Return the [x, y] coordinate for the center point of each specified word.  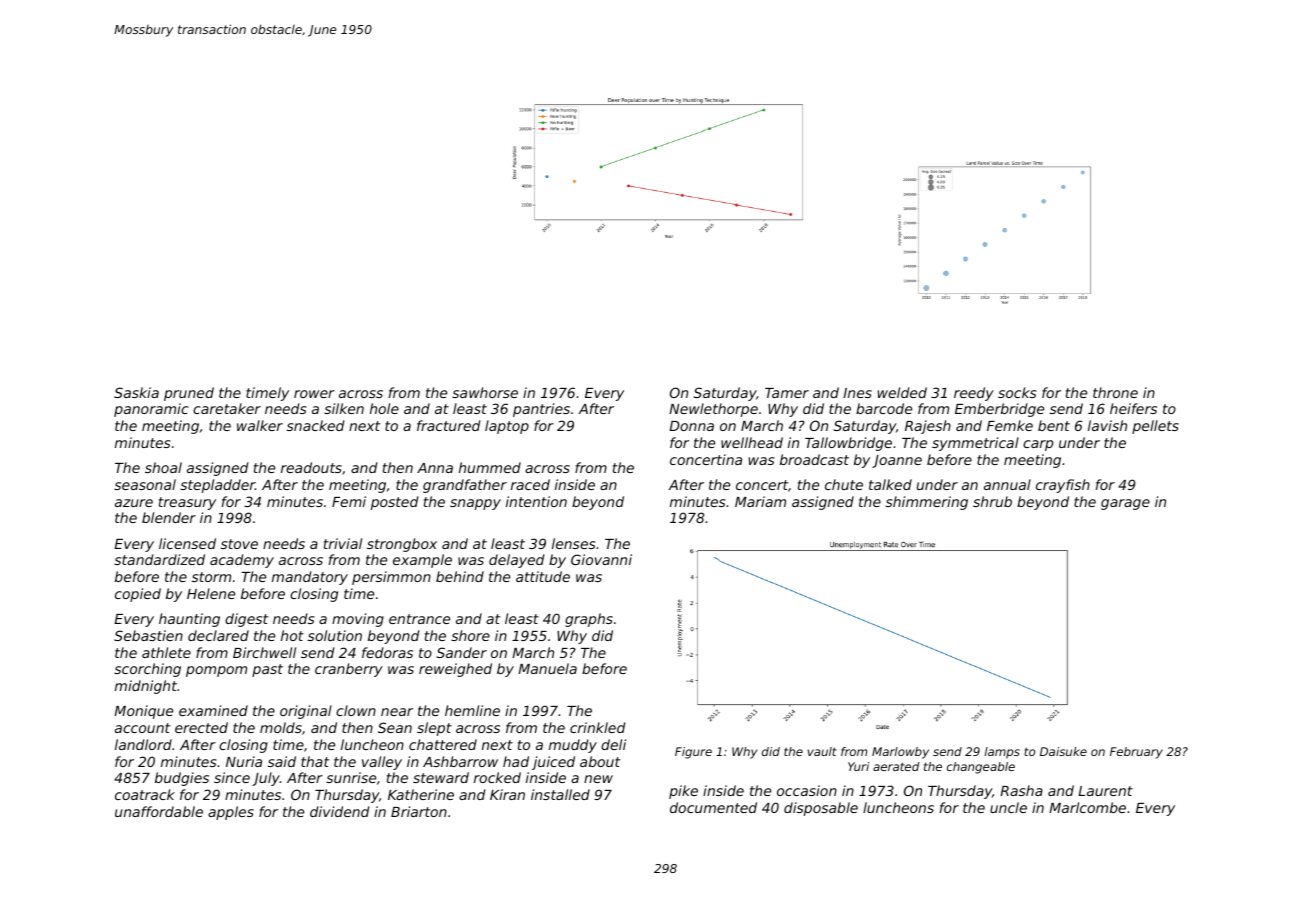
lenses [573, 543]
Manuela [547, 668]
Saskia [136, 392]
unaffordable [159, 811]
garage [1125, 504]
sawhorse [485, 392]
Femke [1010, 425]
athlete [166, 652]
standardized [159, 559]
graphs [589, 620]
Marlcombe [1087, 807]
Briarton [419, 811]
